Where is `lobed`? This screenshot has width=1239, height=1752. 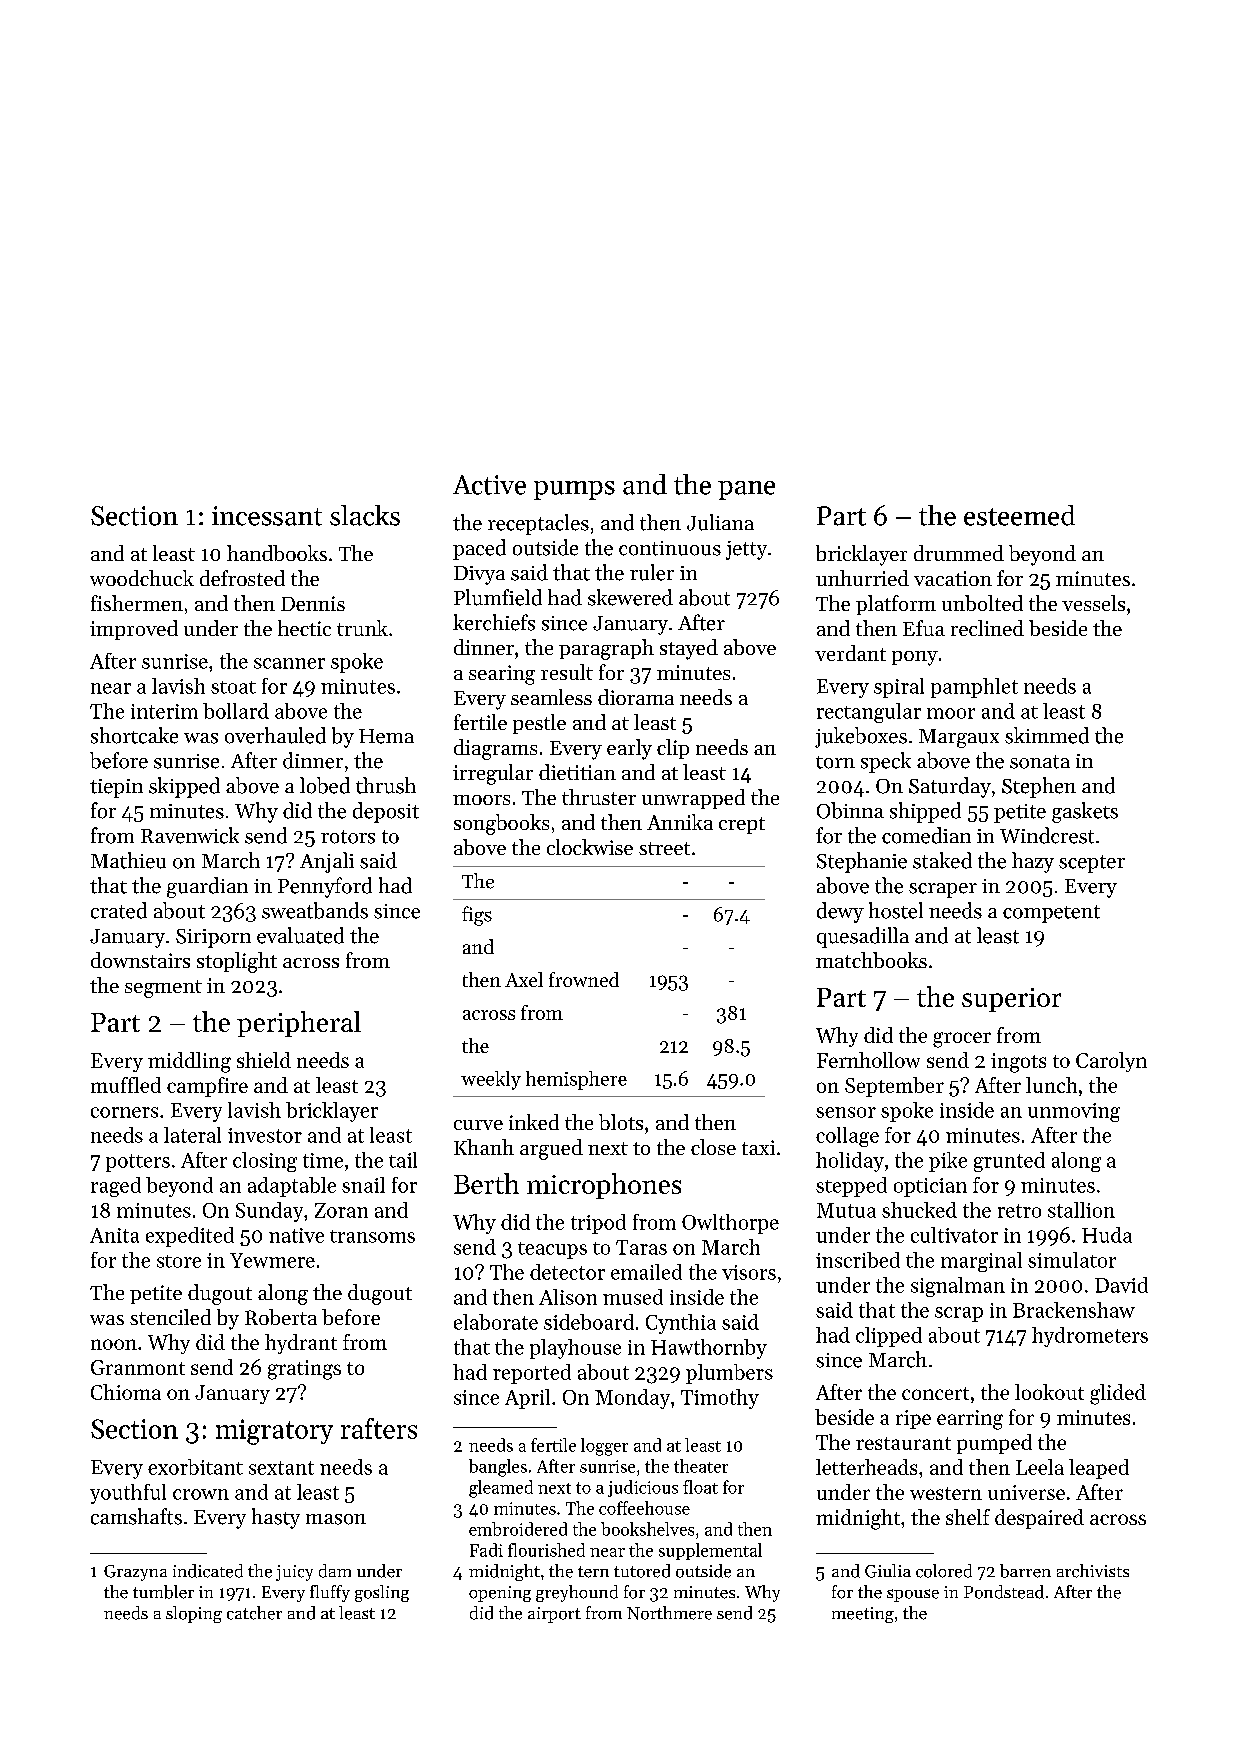
lobed is located at coordinates (325, 785).
